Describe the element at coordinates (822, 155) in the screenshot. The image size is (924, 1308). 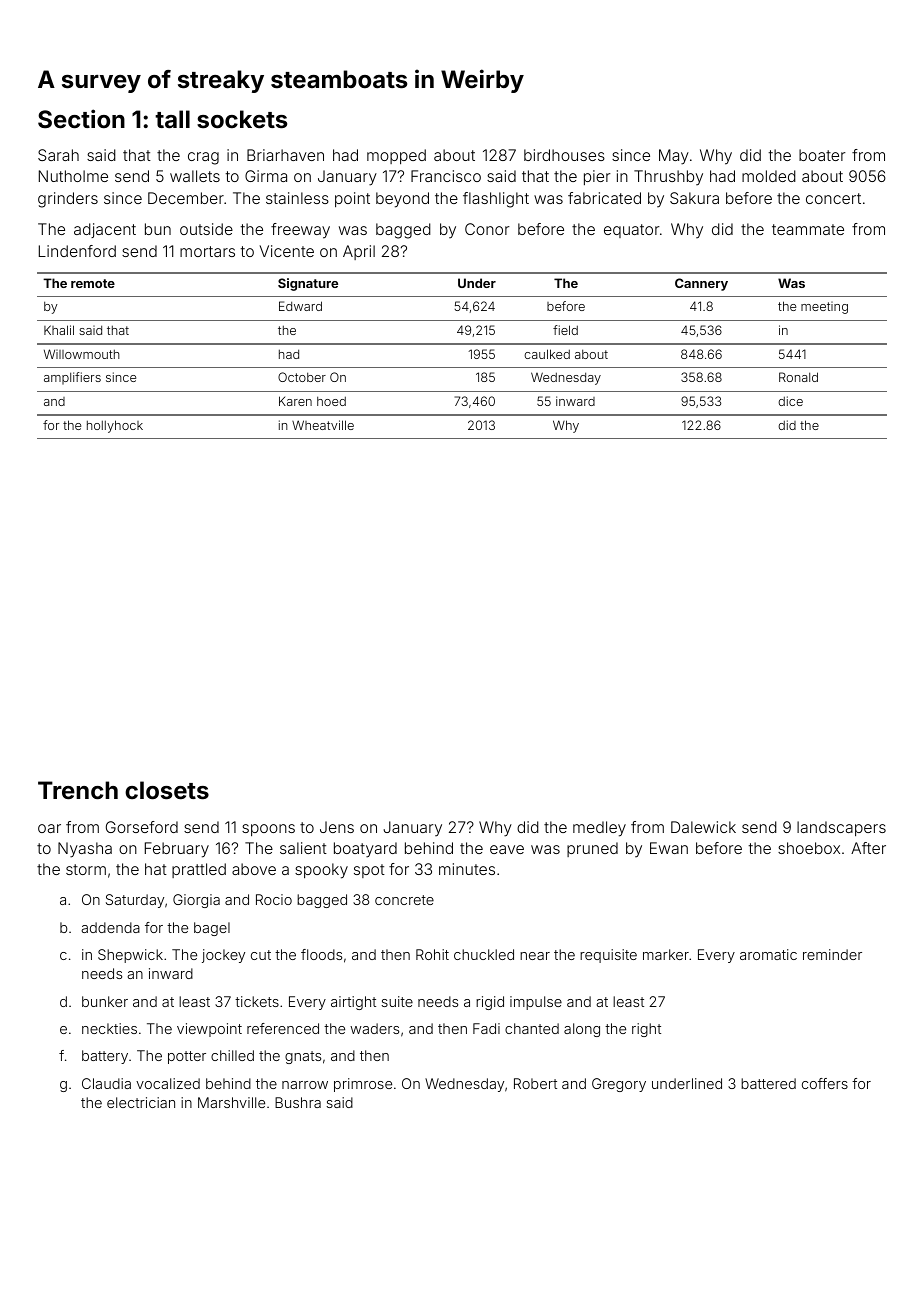
I see `boater` at that location.
